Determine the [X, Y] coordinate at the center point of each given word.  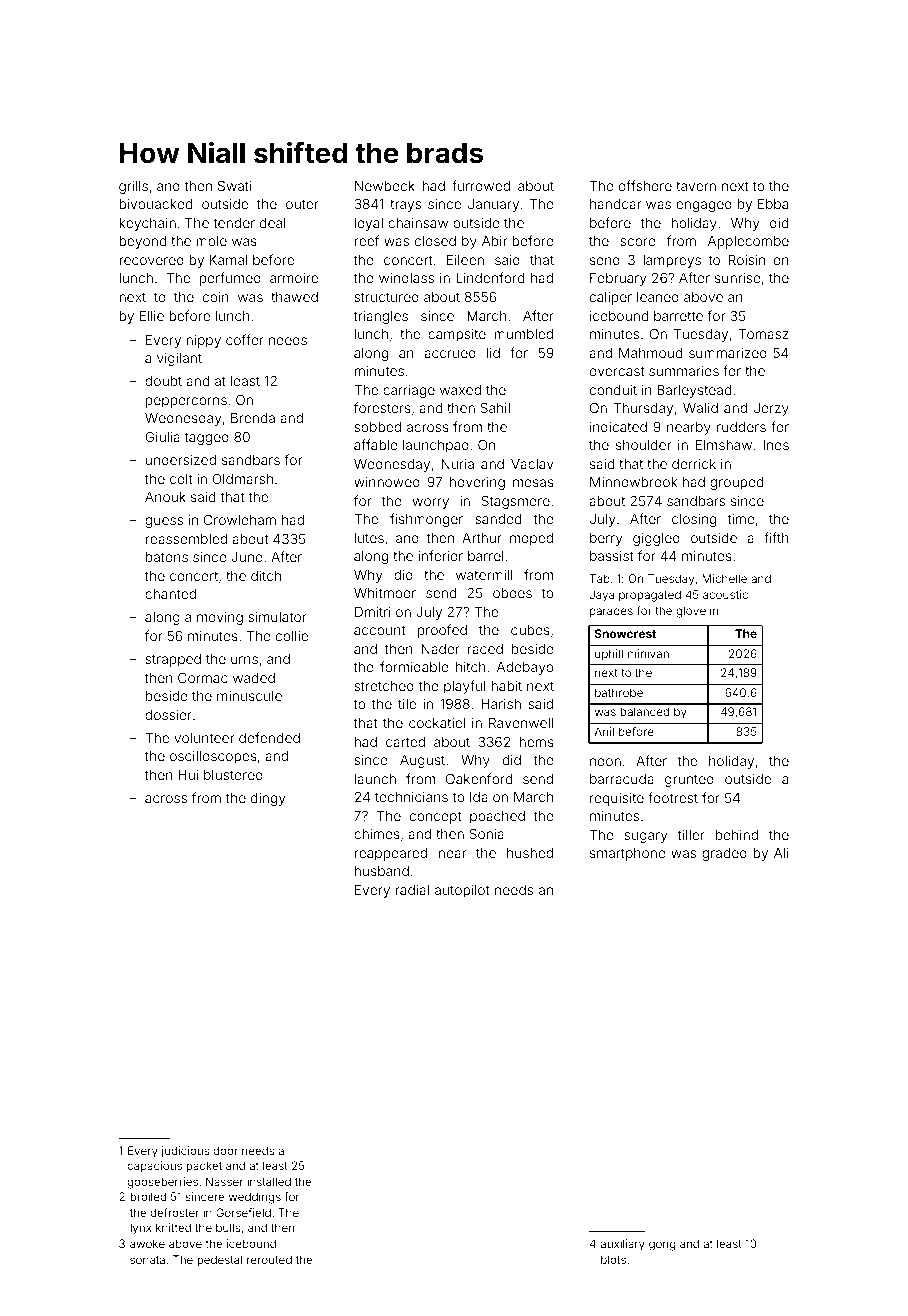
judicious [185, 1152]
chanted [170, 594]
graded [724, 854]
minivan [648, 653]
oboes [512, 593]
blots [613, 1259]
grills [133, 187]
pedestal [219, 1260]
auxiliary [623, 1245]
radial [412, 890]
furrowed [481, 185]
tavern [696, 186]
